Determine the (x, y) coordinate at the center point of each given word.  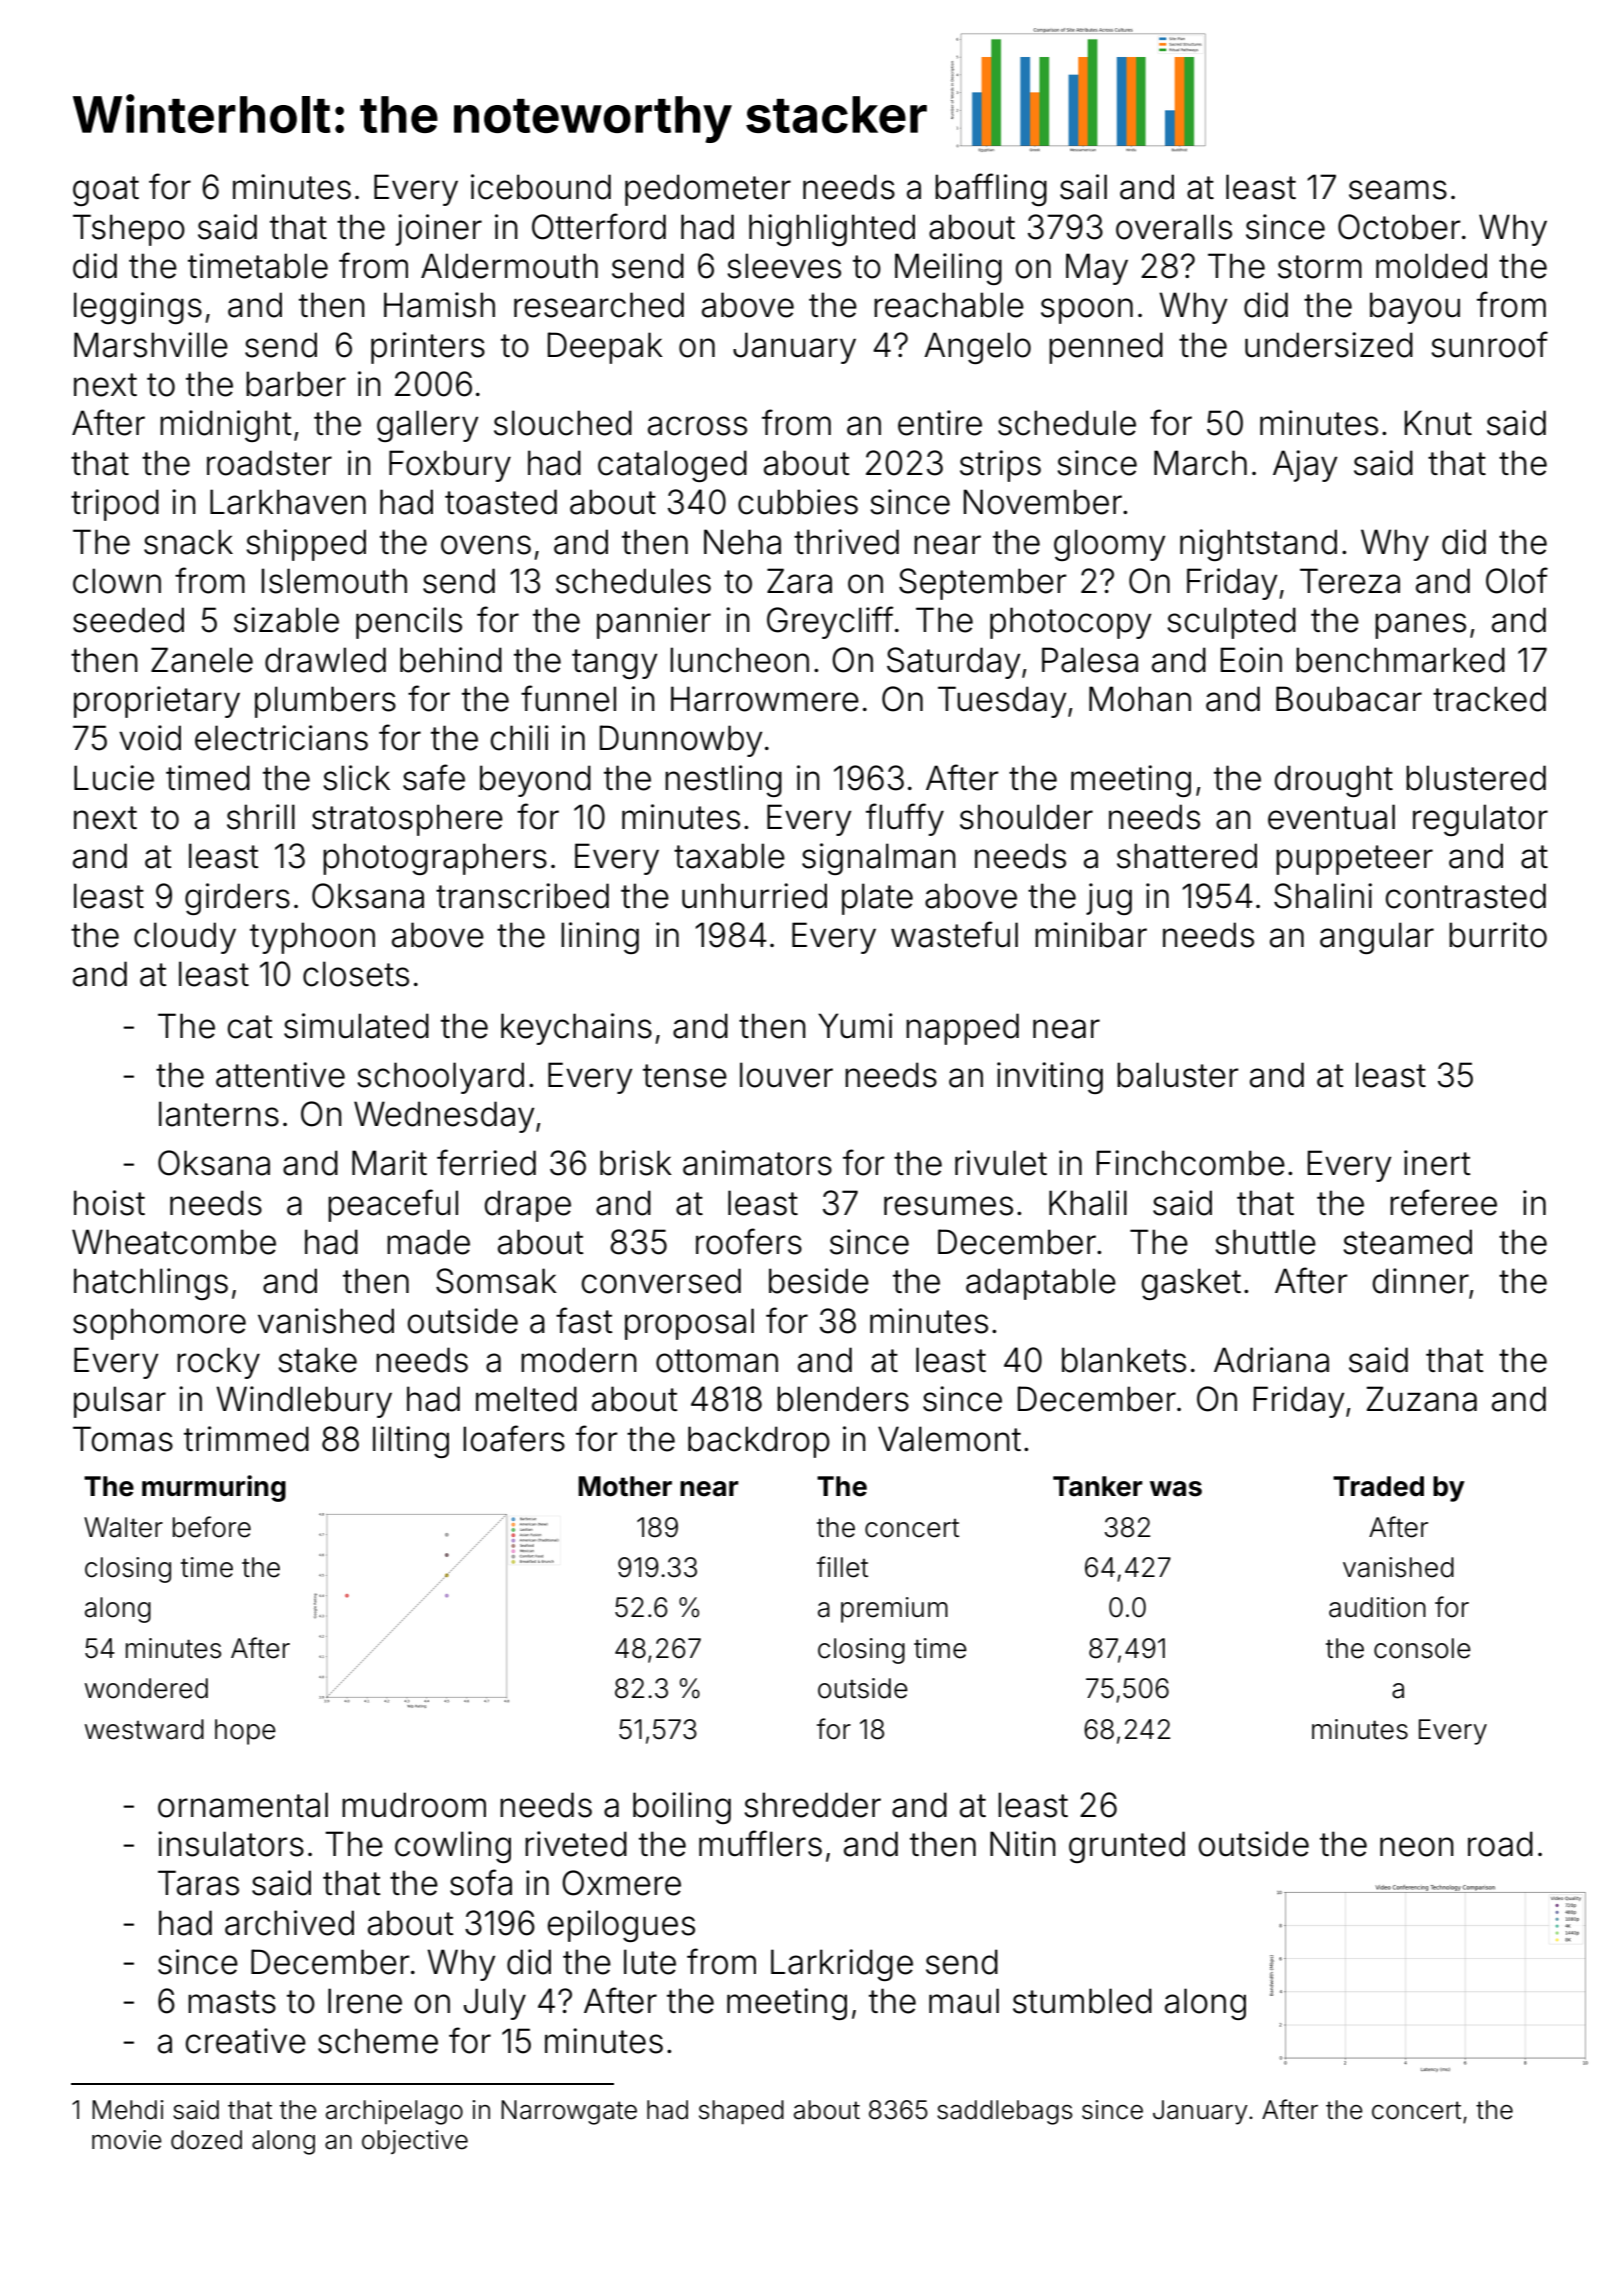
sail (1083, 187)
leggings (138, 308)
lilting (411, 1442)
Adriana (1271, 1360)
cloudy (185, 938)
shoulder (1026, 817)
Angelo (977, 348)
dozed (206, 2140)
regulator (1480, 820)
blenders (843, 1399)
